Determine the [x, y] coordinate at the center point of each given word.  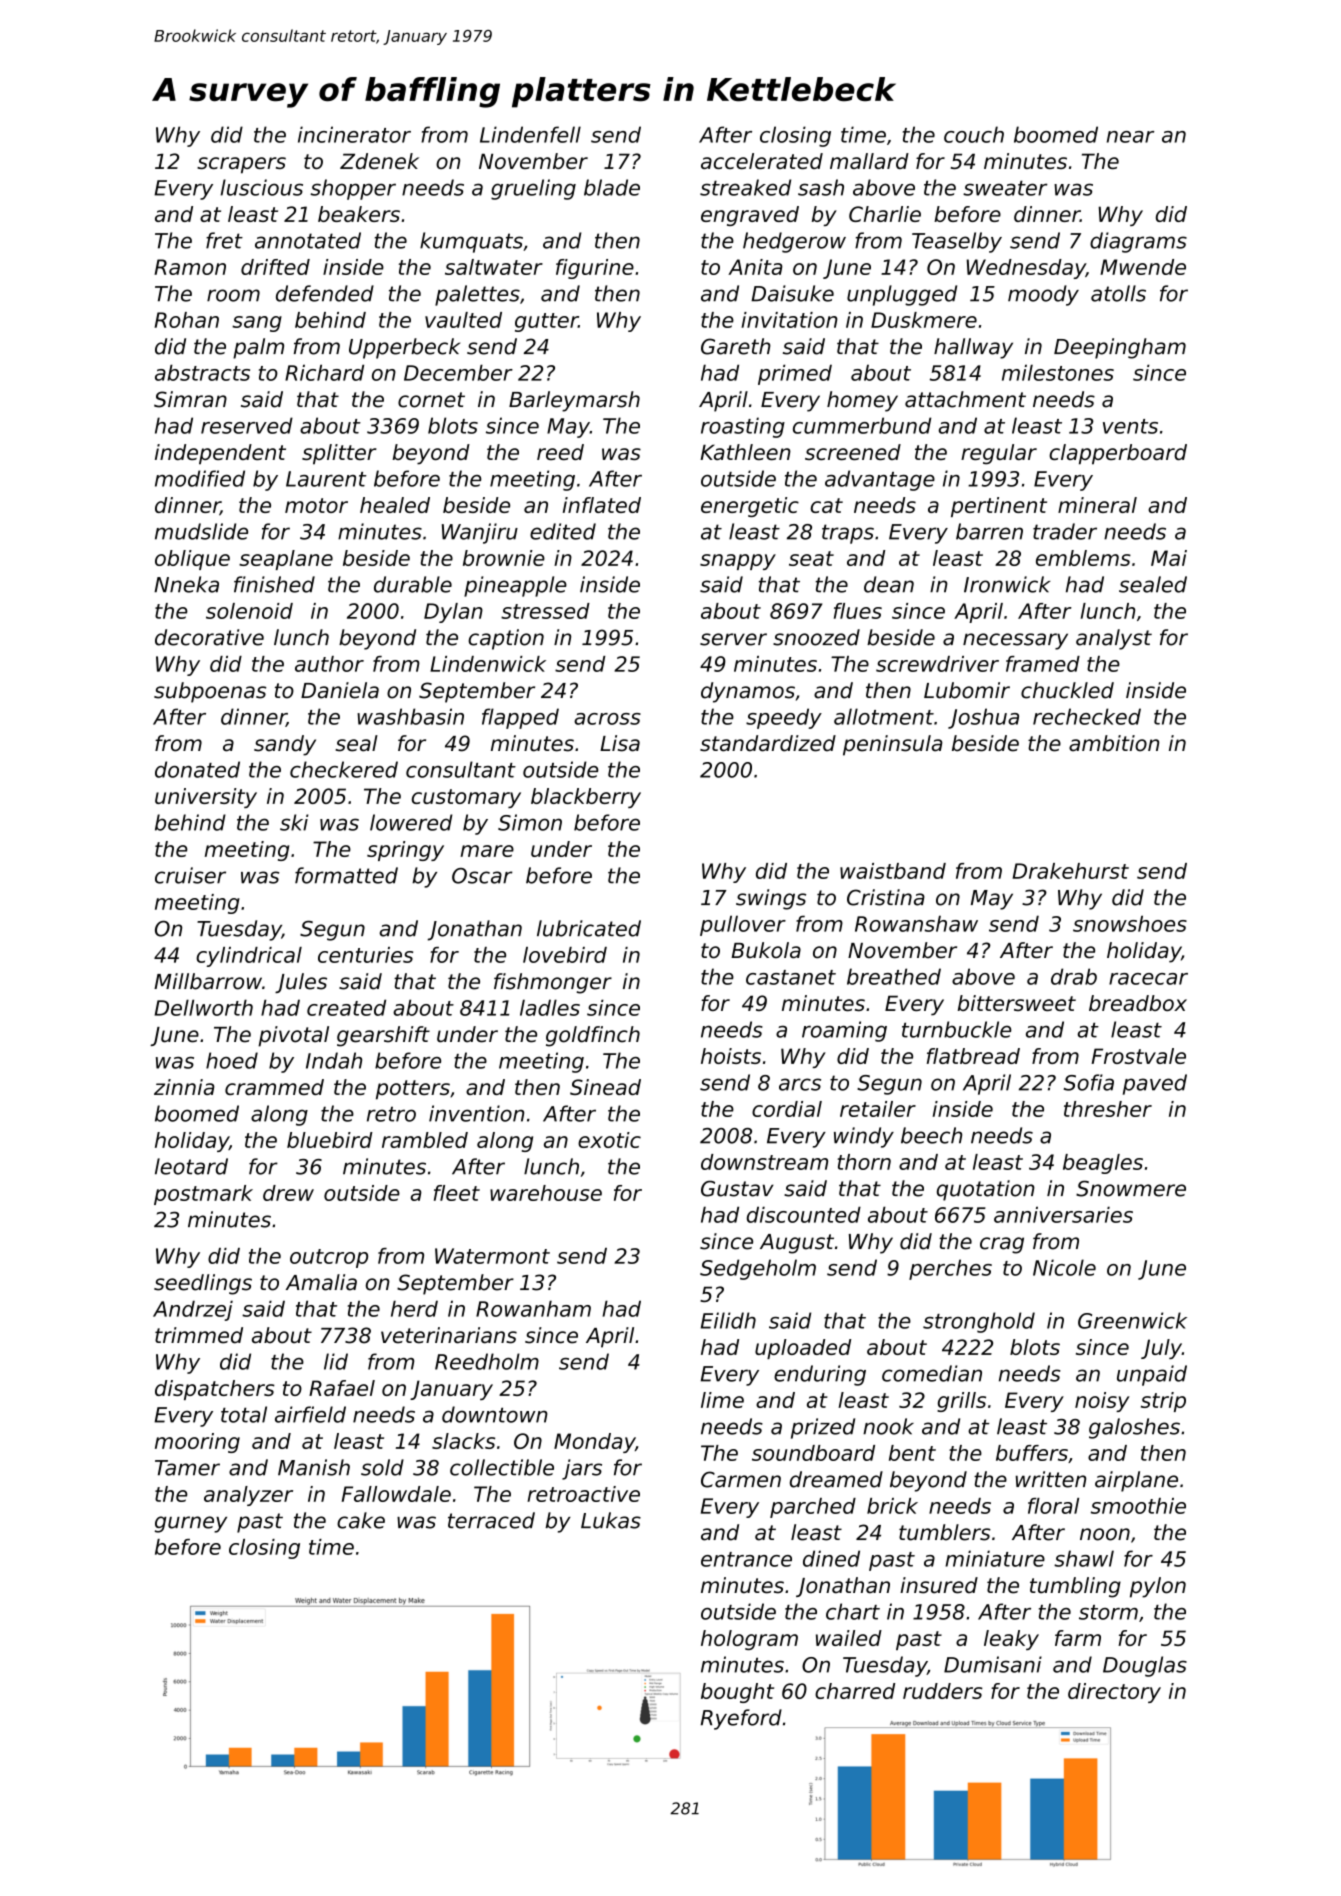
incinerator [354, 134]
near [1130, 137]
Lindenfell [530, 134]
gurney [191, 1524]
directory [1114, 1693]
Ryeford [741, 1719]
